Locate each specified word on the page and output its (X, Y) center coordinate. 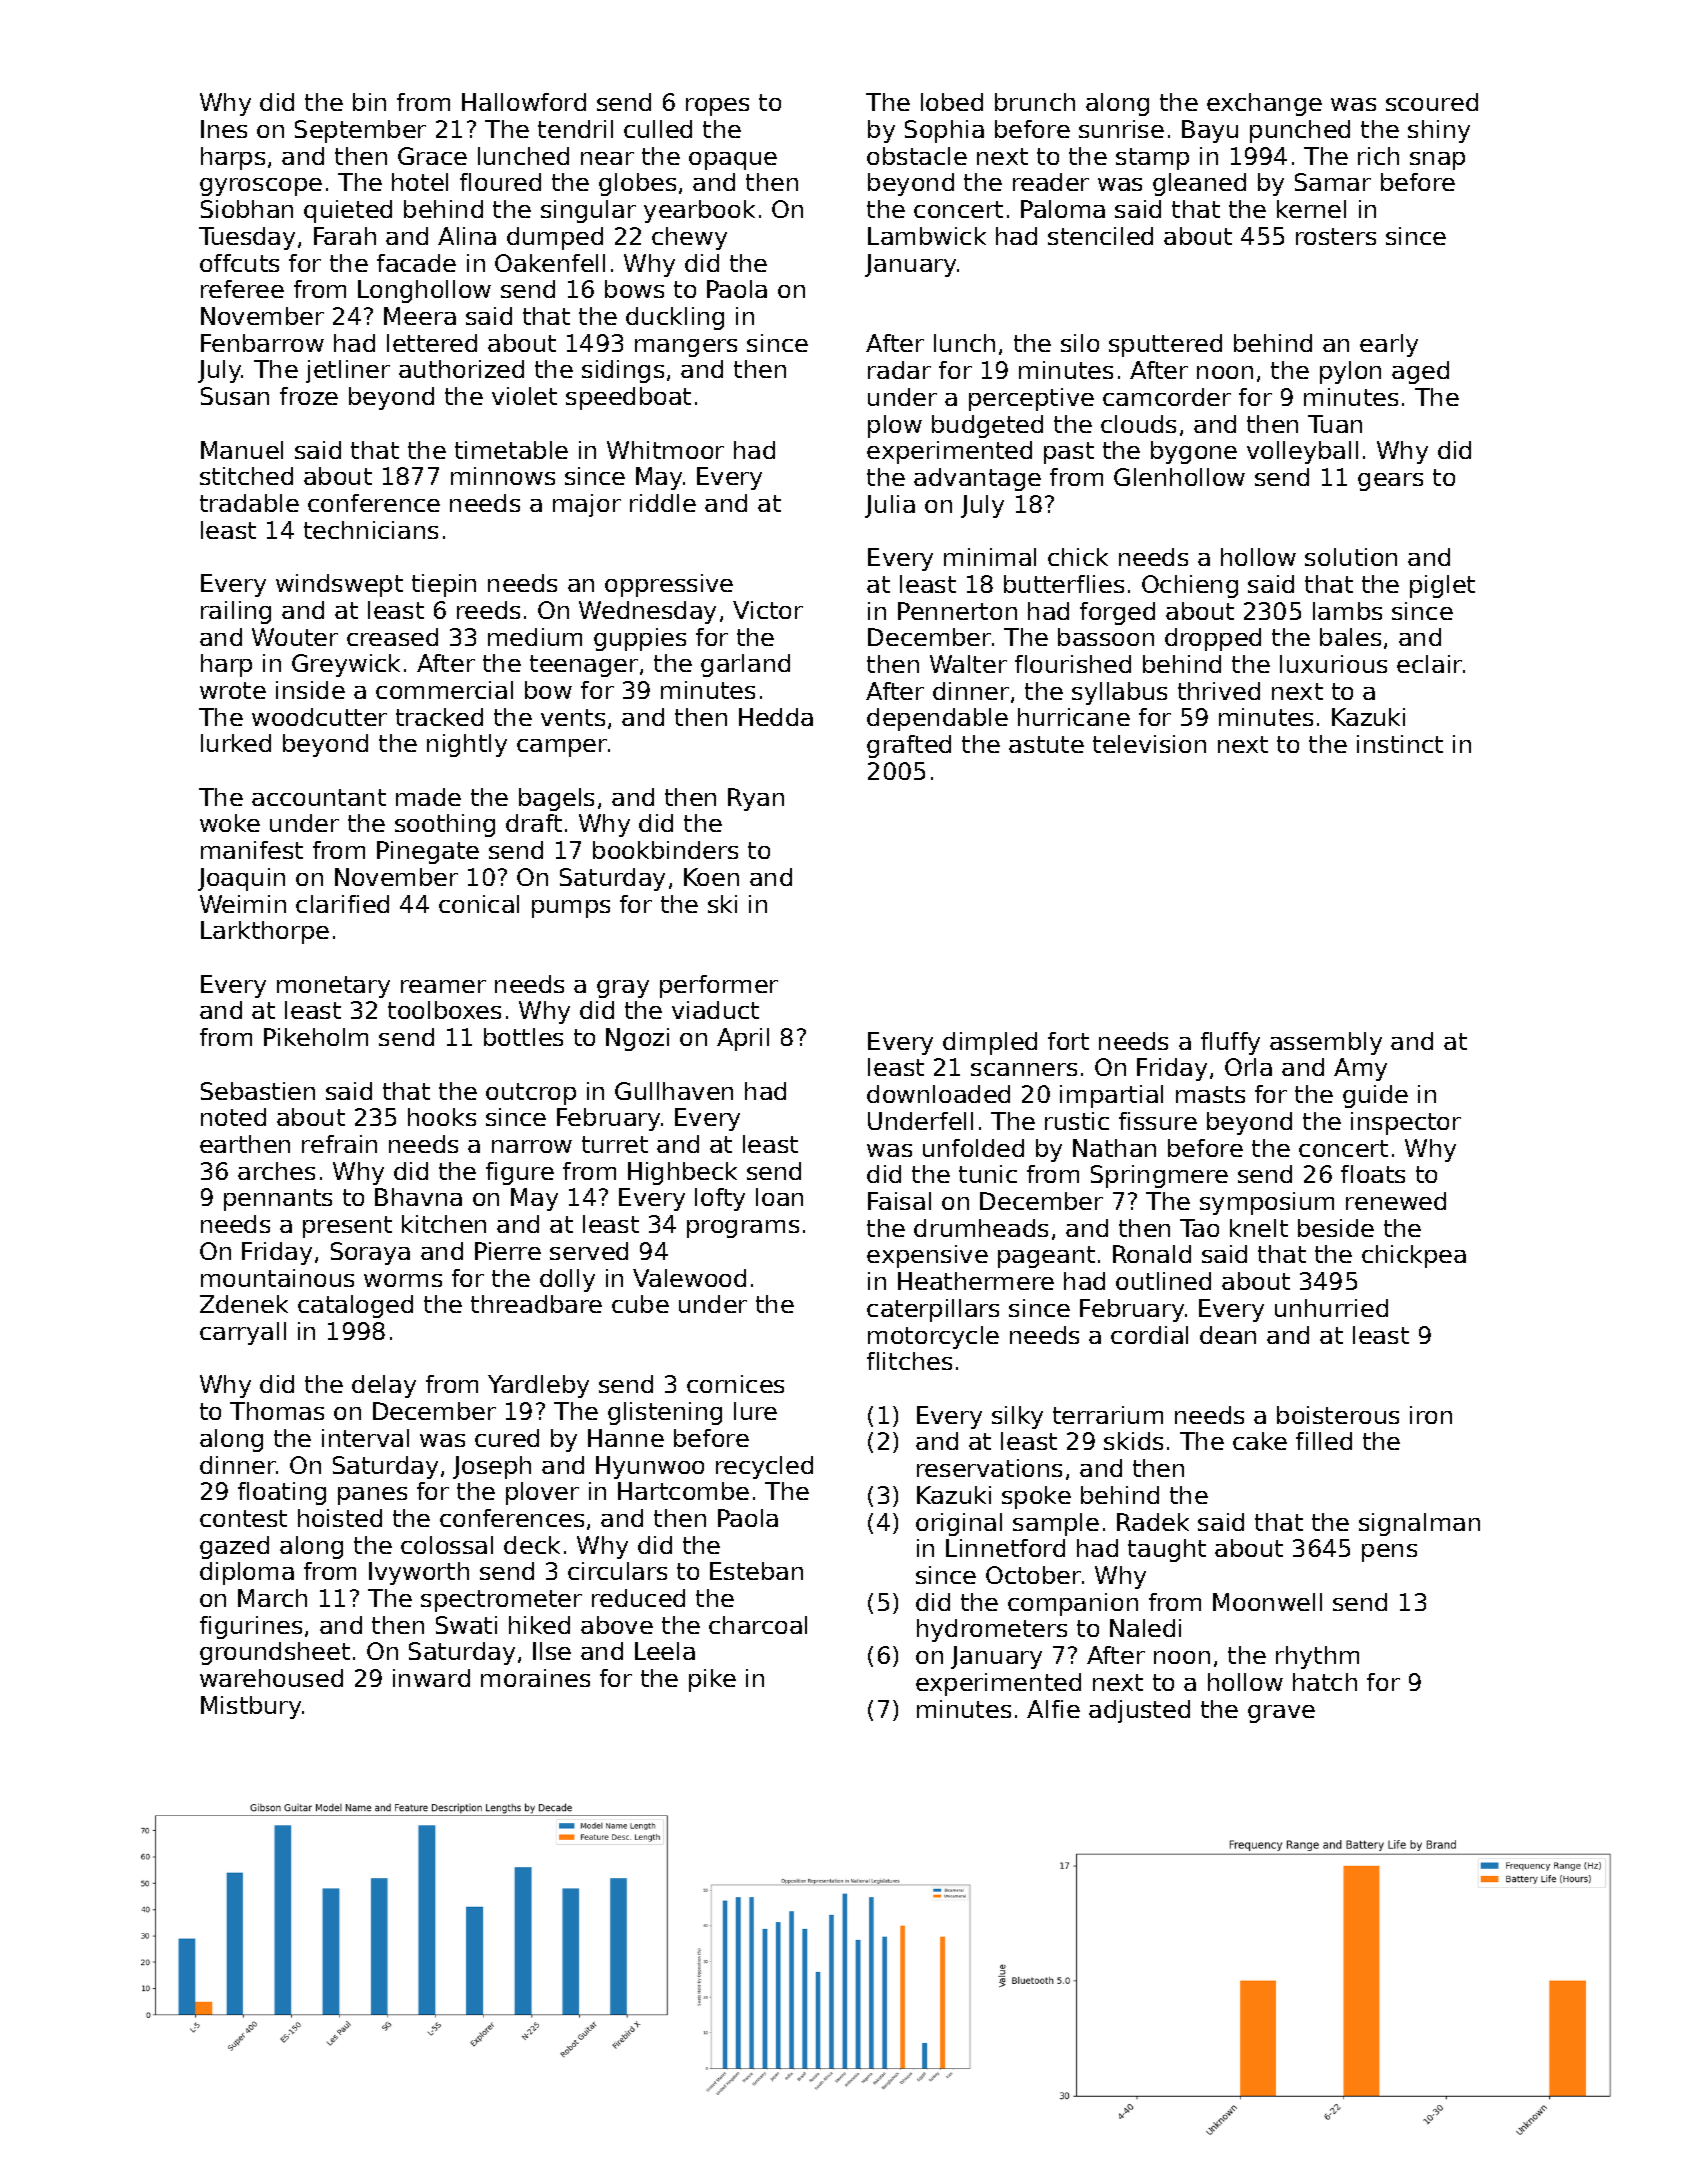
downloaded (938, 1094)
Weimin (243, 904)
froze (309, 396)
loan (779, 1197)
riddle (663, 503)
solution (1351, 557)
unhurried (1331, 1308)
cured (507, 1438)
